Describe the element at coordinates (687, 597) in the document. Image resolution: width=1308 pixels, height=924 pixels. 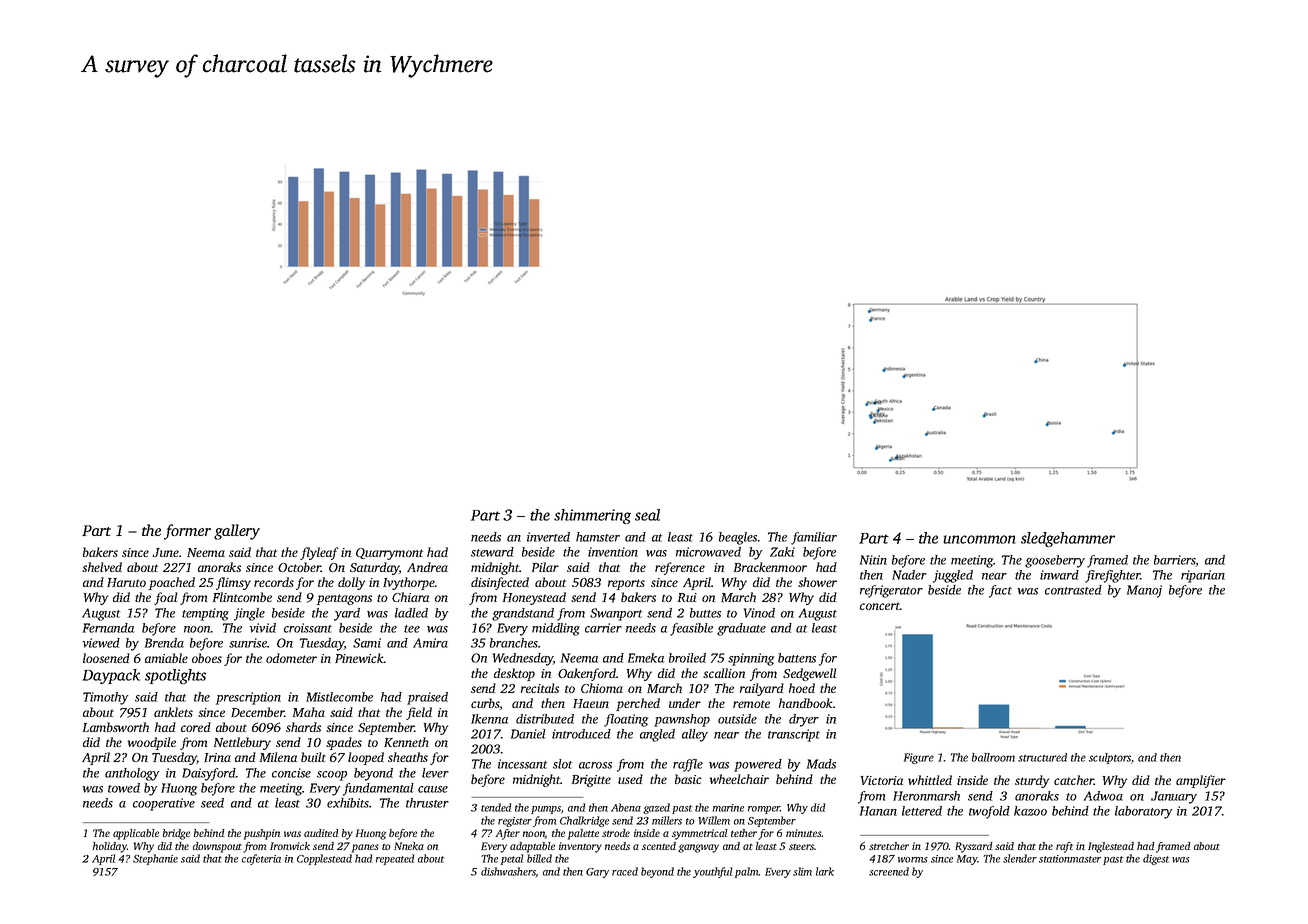
I see `Rui` at that location.
